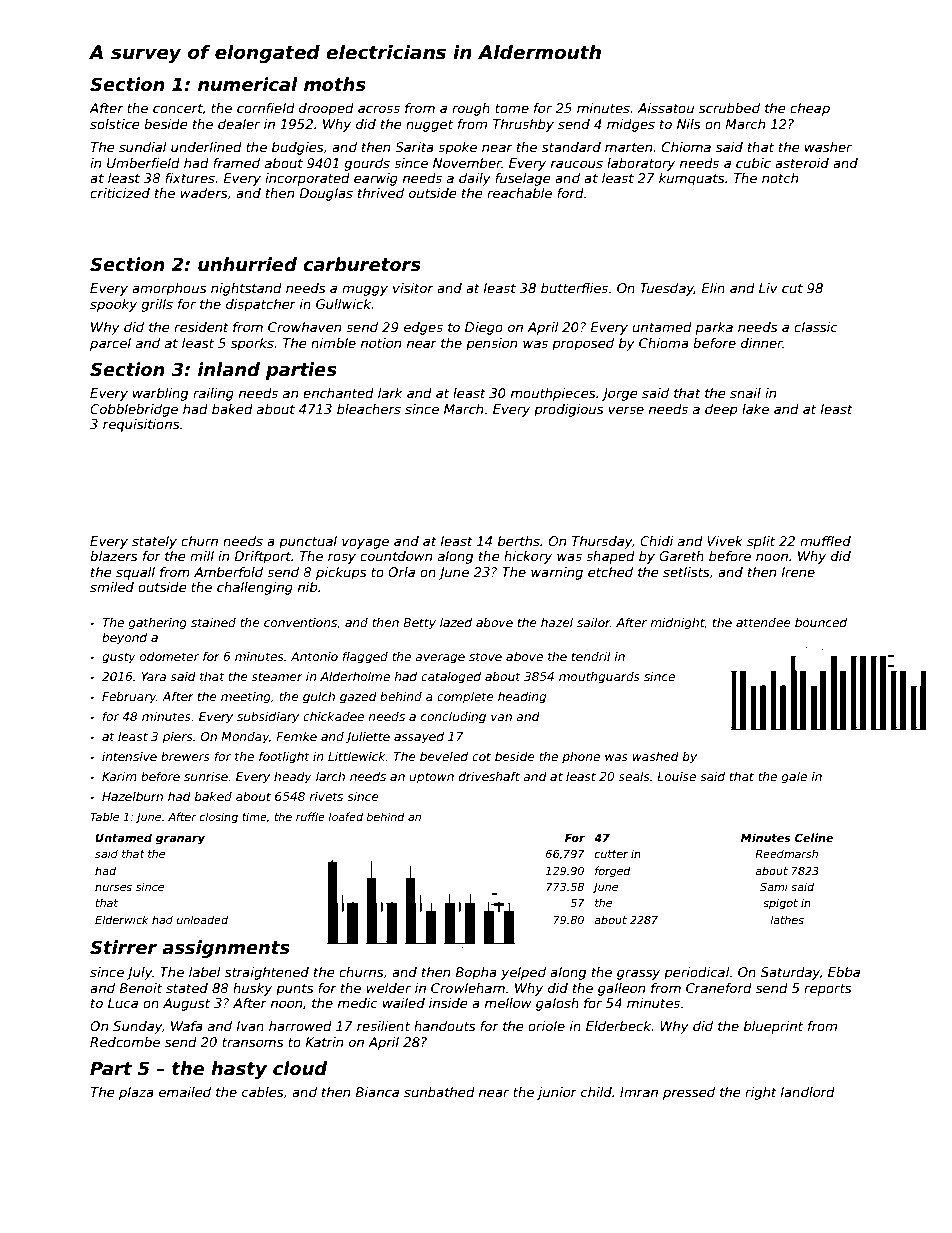  What do you see at coordinates (798, 572) in the screenshot?
I see `Irene` at bounding box center [798, 572].
